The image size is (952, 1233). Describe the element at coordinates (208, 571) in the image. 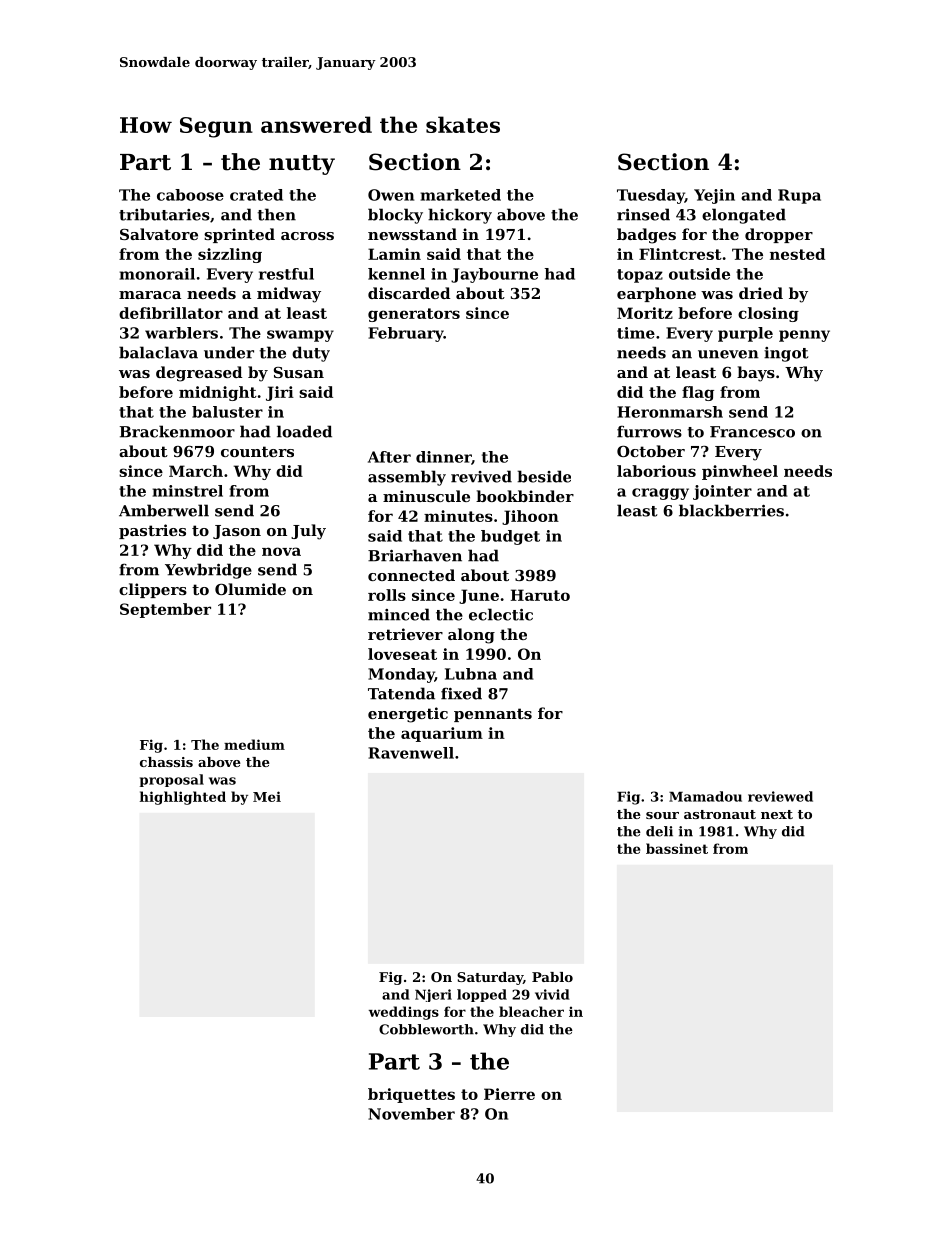

I see `Yewbridge` at that location.
